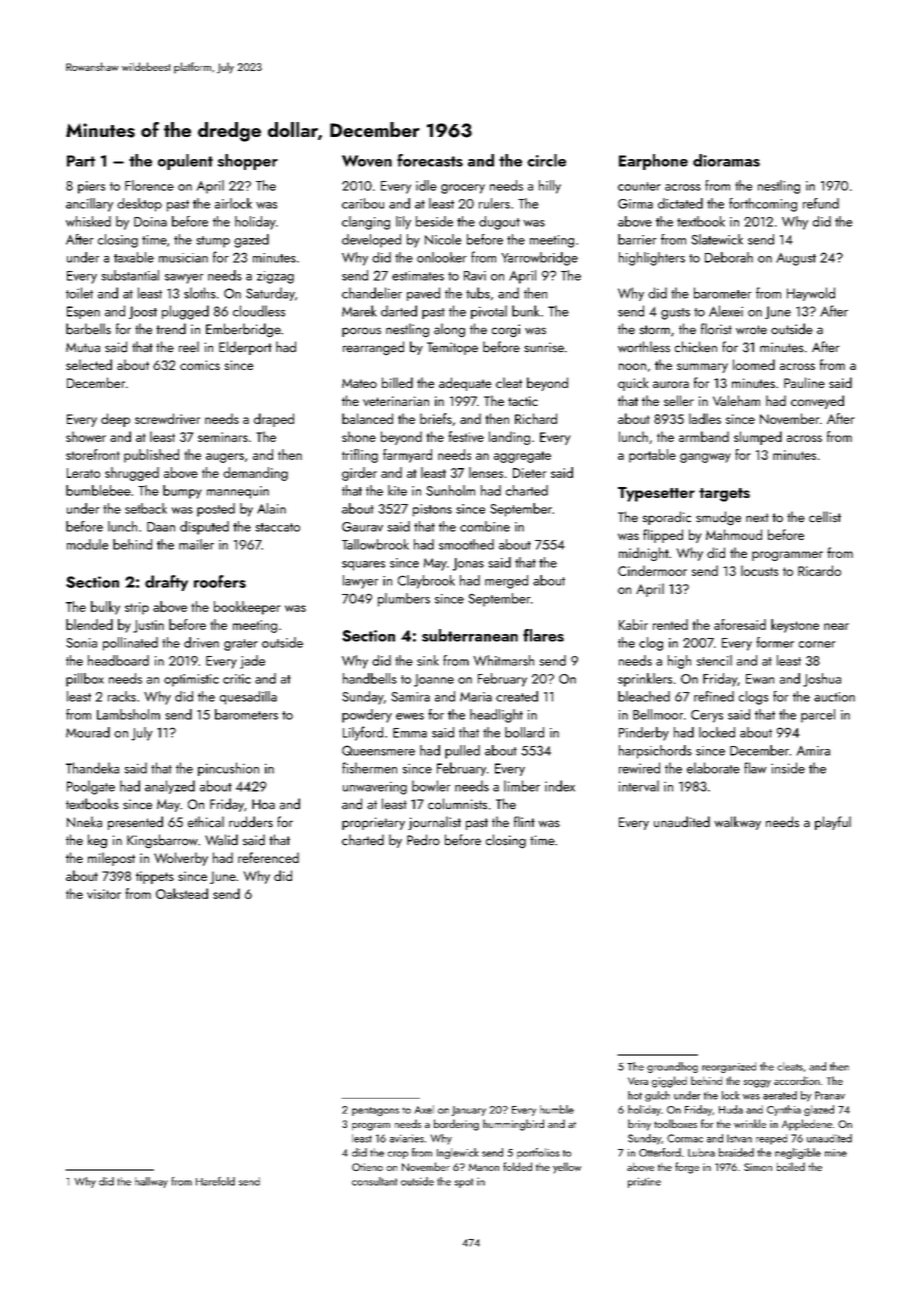  Describe the element at coordinates (228, 769) in the image. I see `pincushion` at that location.
